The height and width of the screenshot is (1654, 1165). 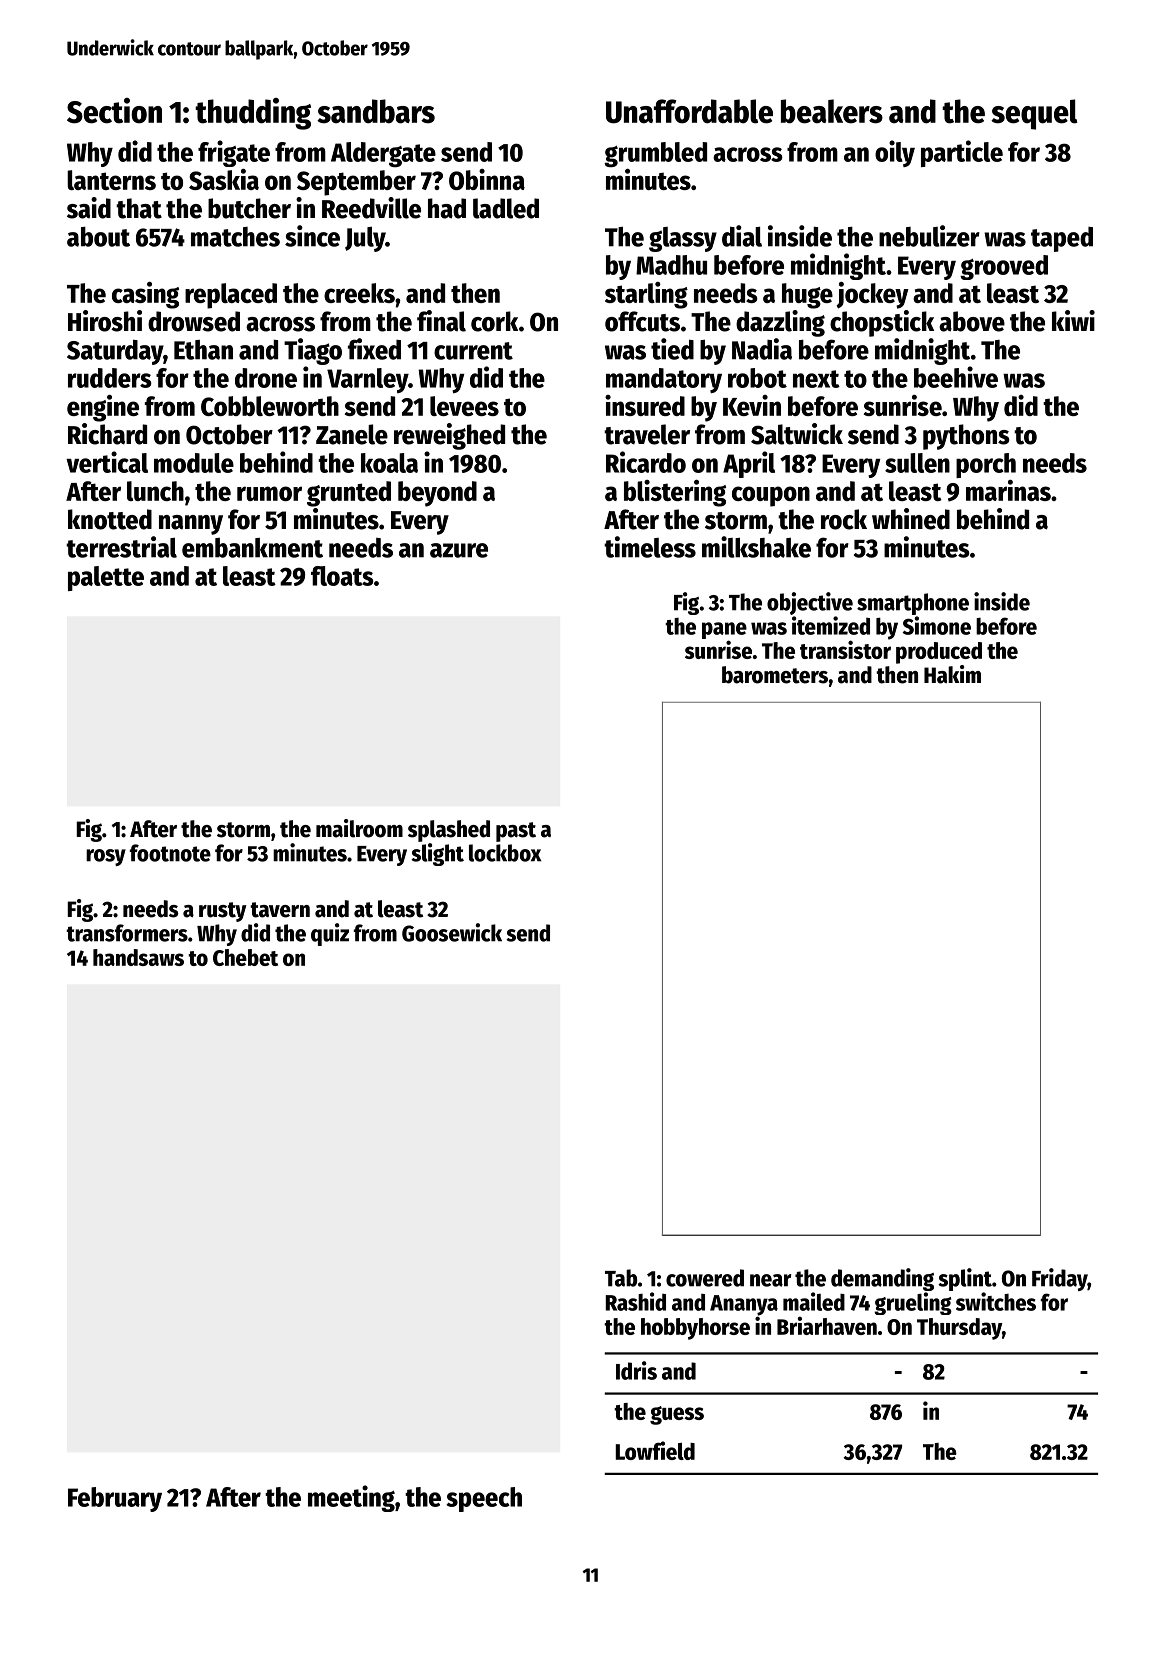 What do you see at coordinates (642, 321) in the screenshot?
I see `offcuts` at bounding box center [642, 321].
